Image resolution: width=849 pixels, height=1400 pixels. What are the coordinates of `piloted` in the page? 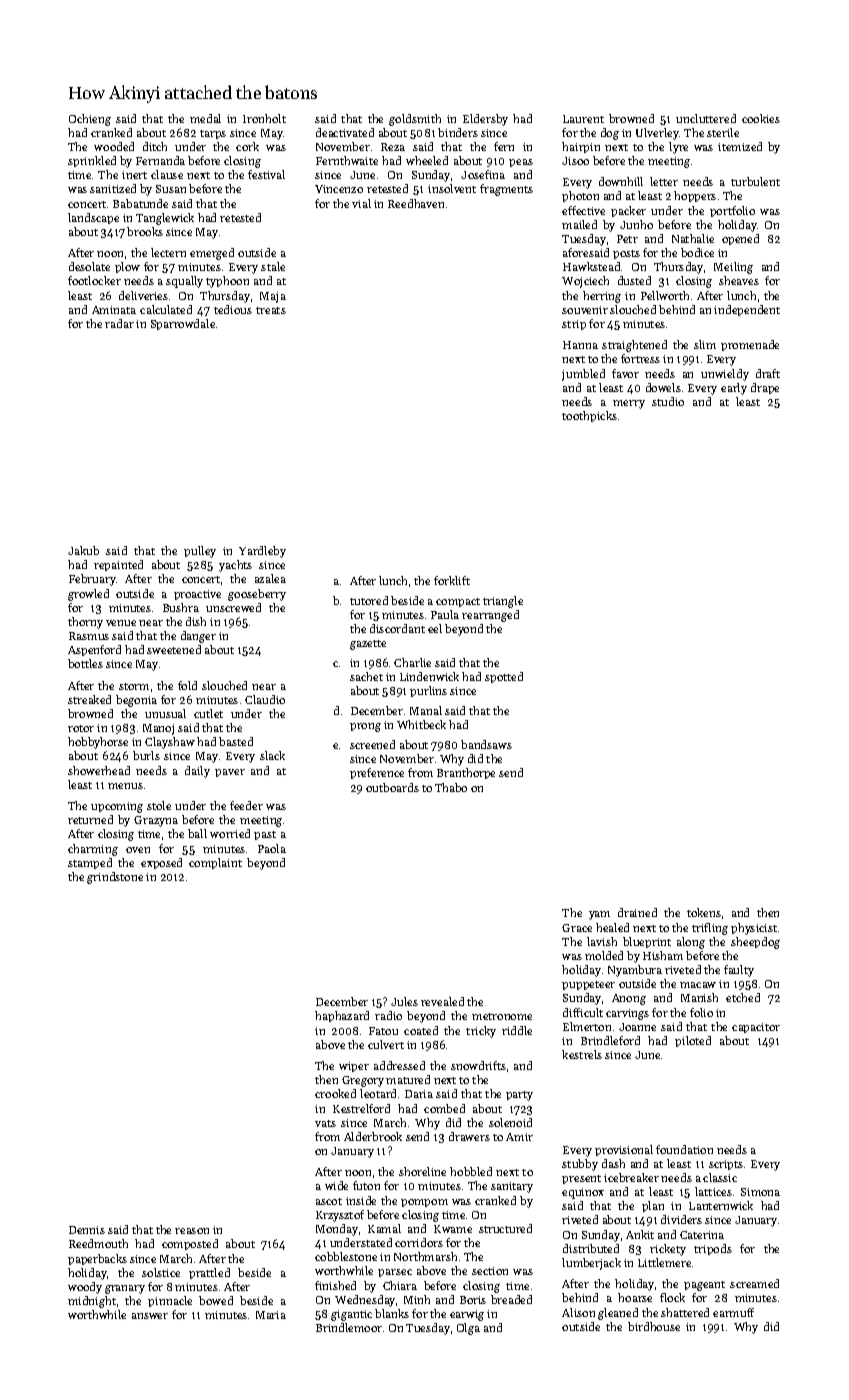 It's located at (693, 1041).
